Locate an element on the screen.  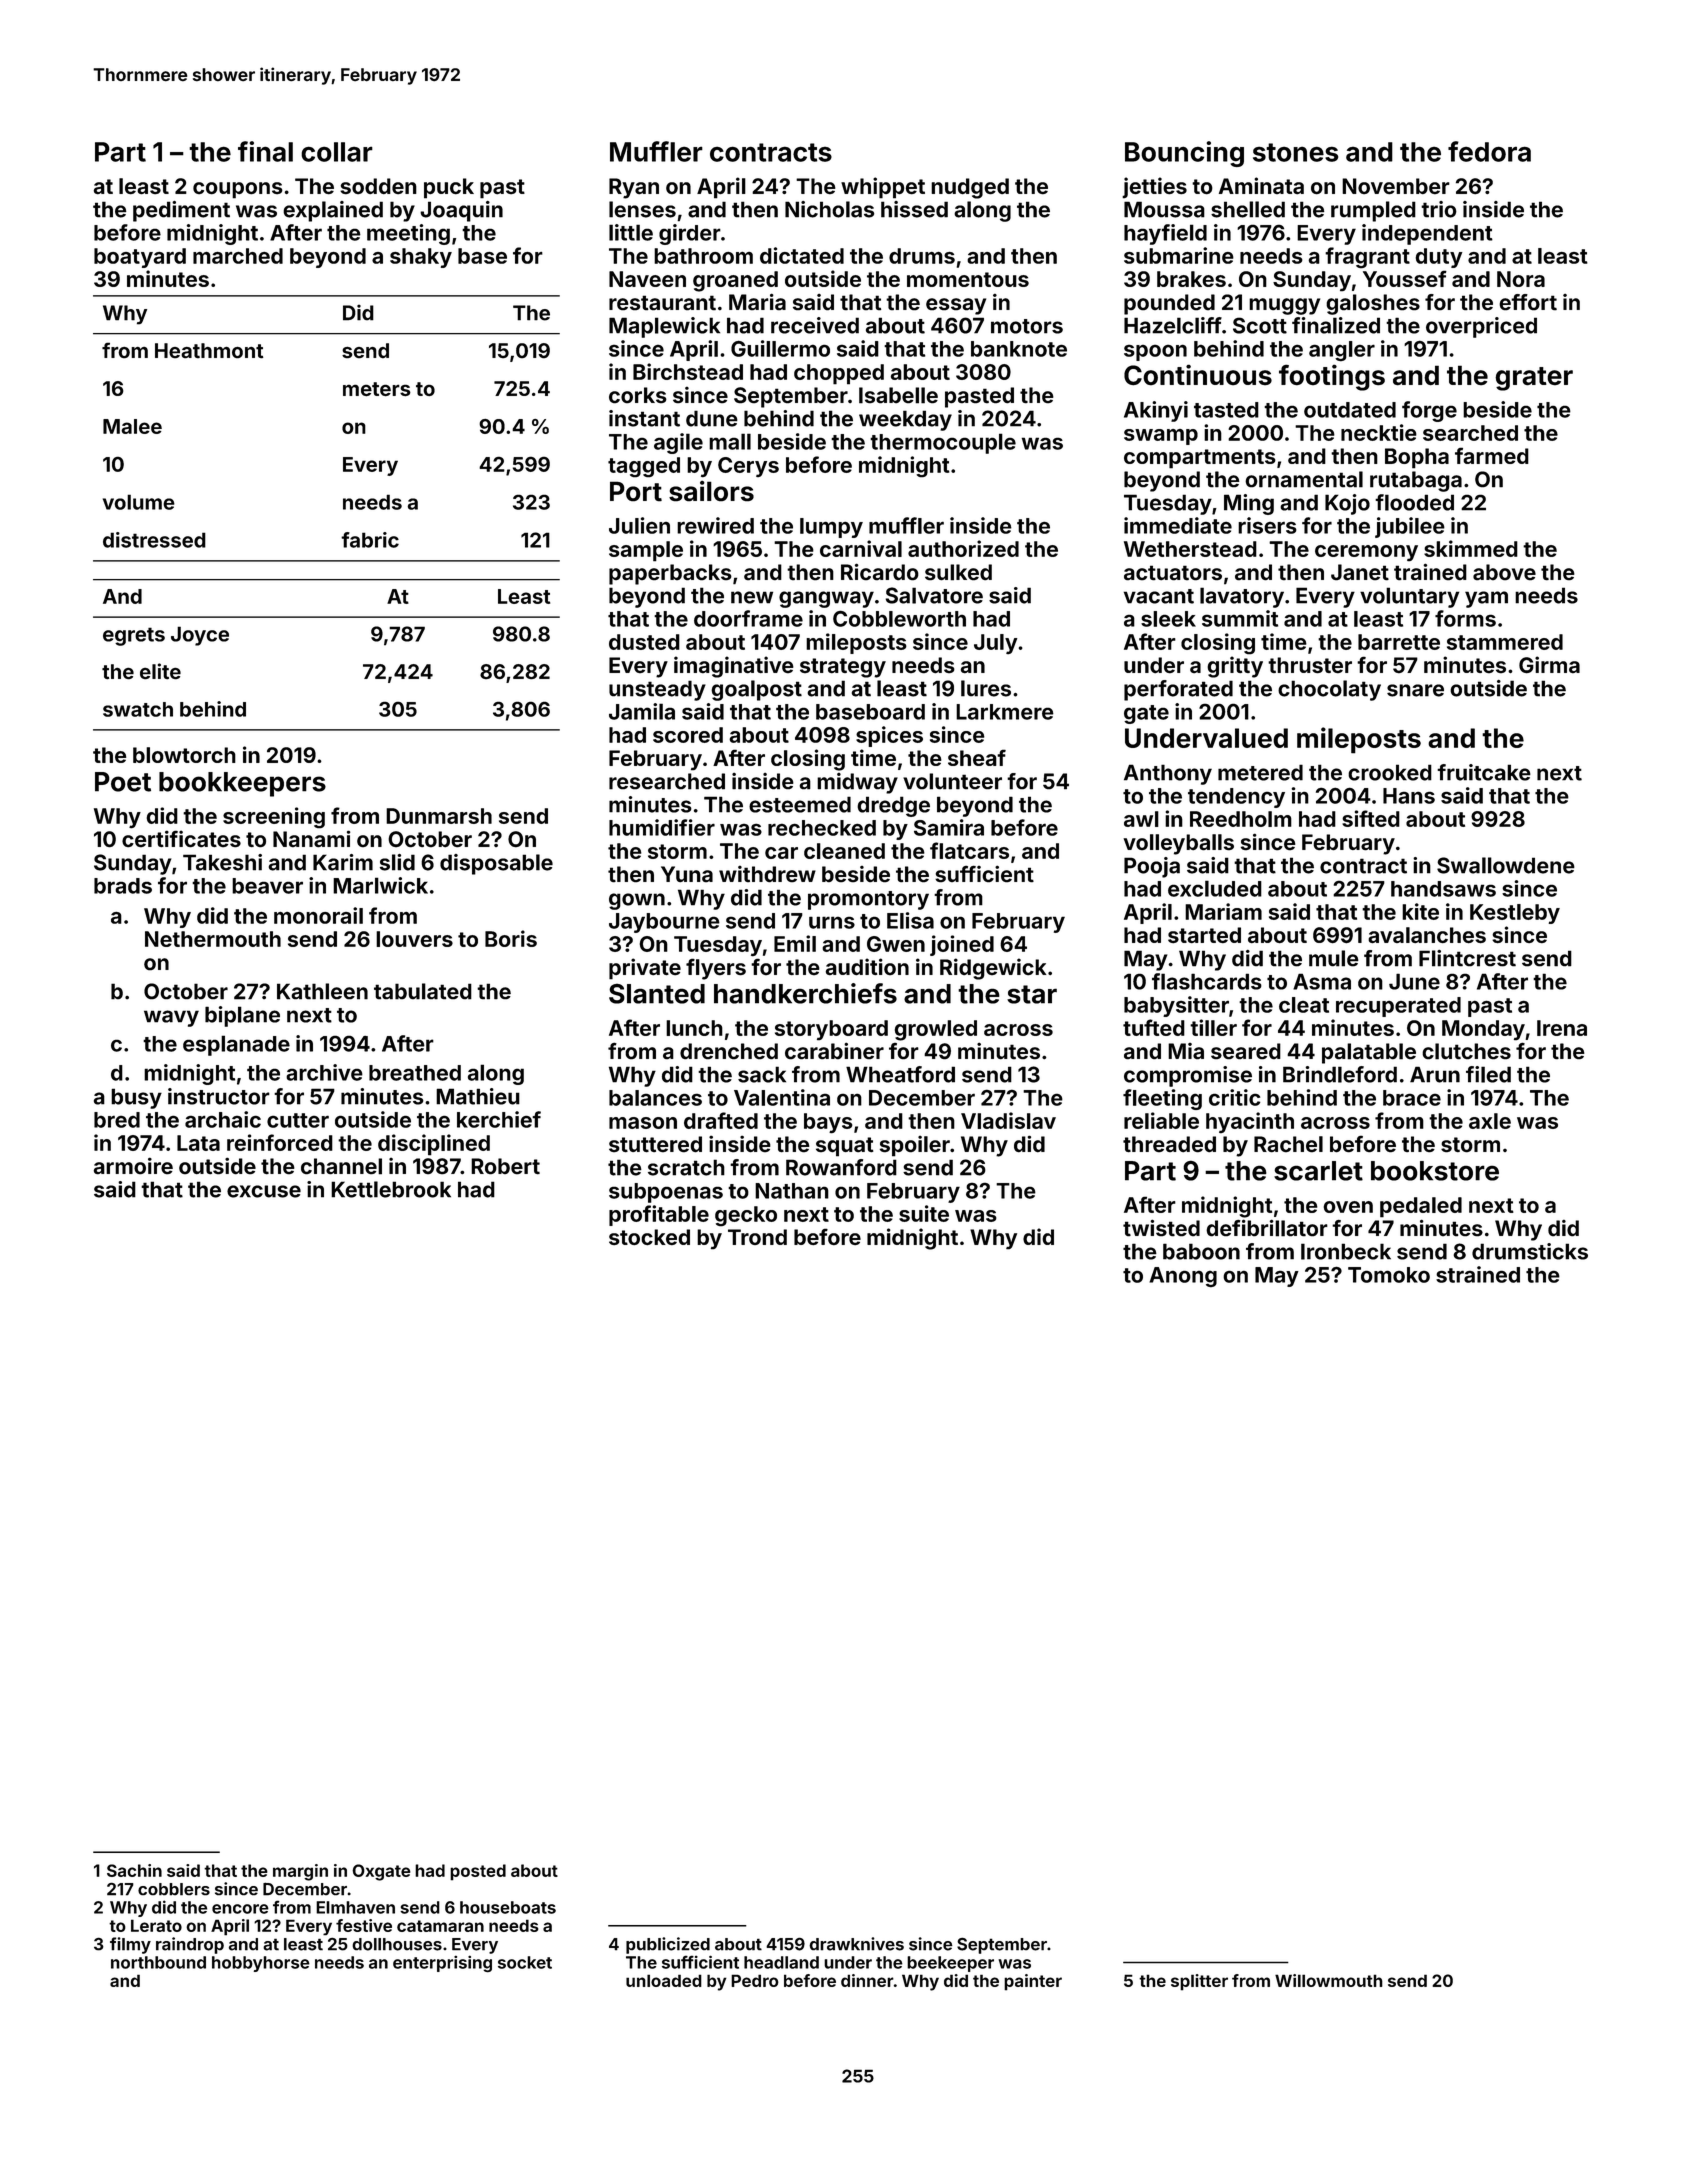
Bouncing is located at coordinates (1184, 154).
